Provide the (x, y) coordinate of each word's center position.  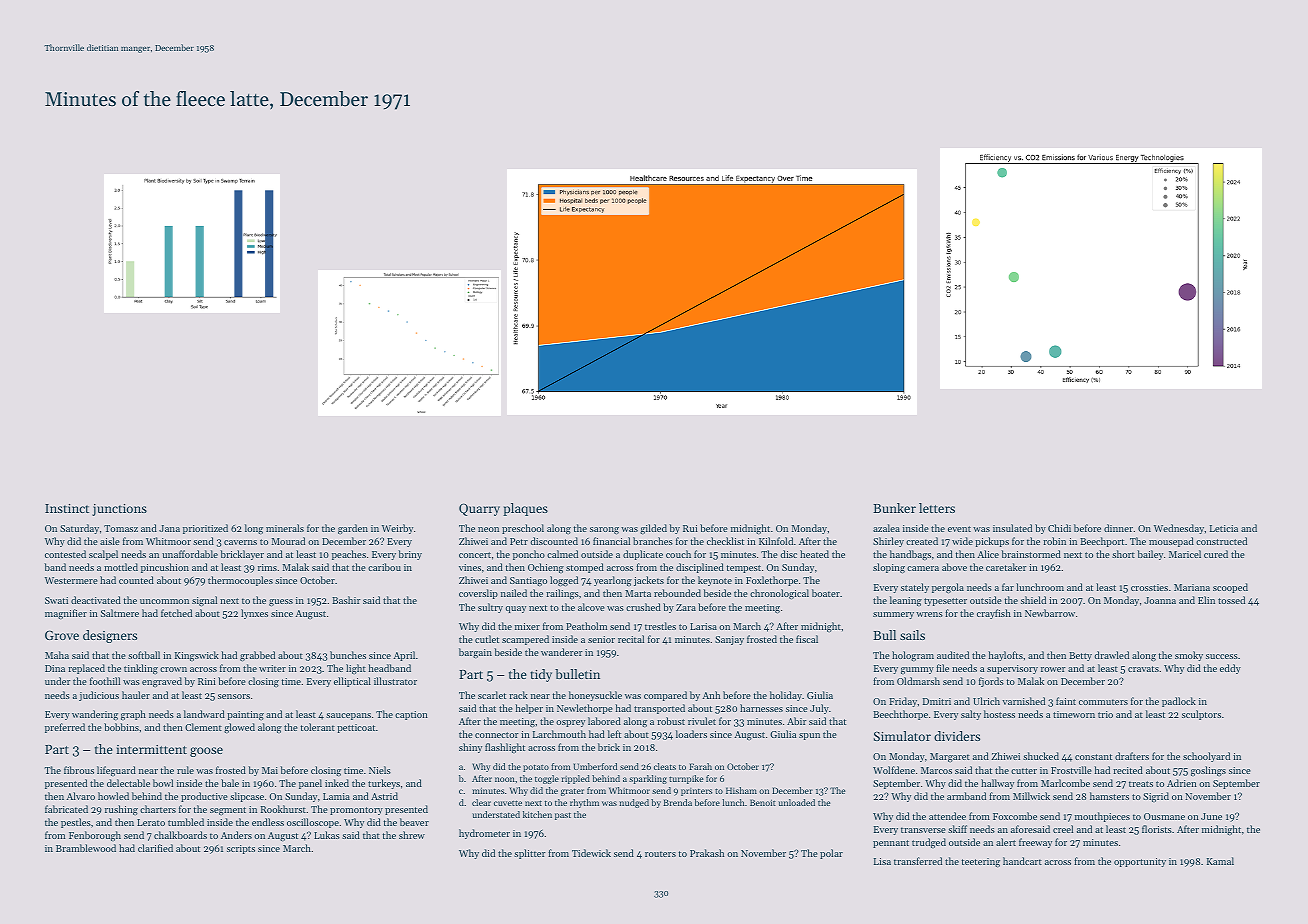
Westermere (71, 580)
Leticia (1224, 528)
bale (230, 783)
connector (497, 735)
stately (915, 588)
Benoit (763, 802)
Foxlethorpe (772, 581)
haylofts (1005, 656)
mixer (527, 626)
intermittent (151, 749)
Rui (690, 528)
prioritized (205, 529)
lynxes (254, 614)
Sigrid (1156, 797)
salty (971, 715)
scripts (241, 849)
